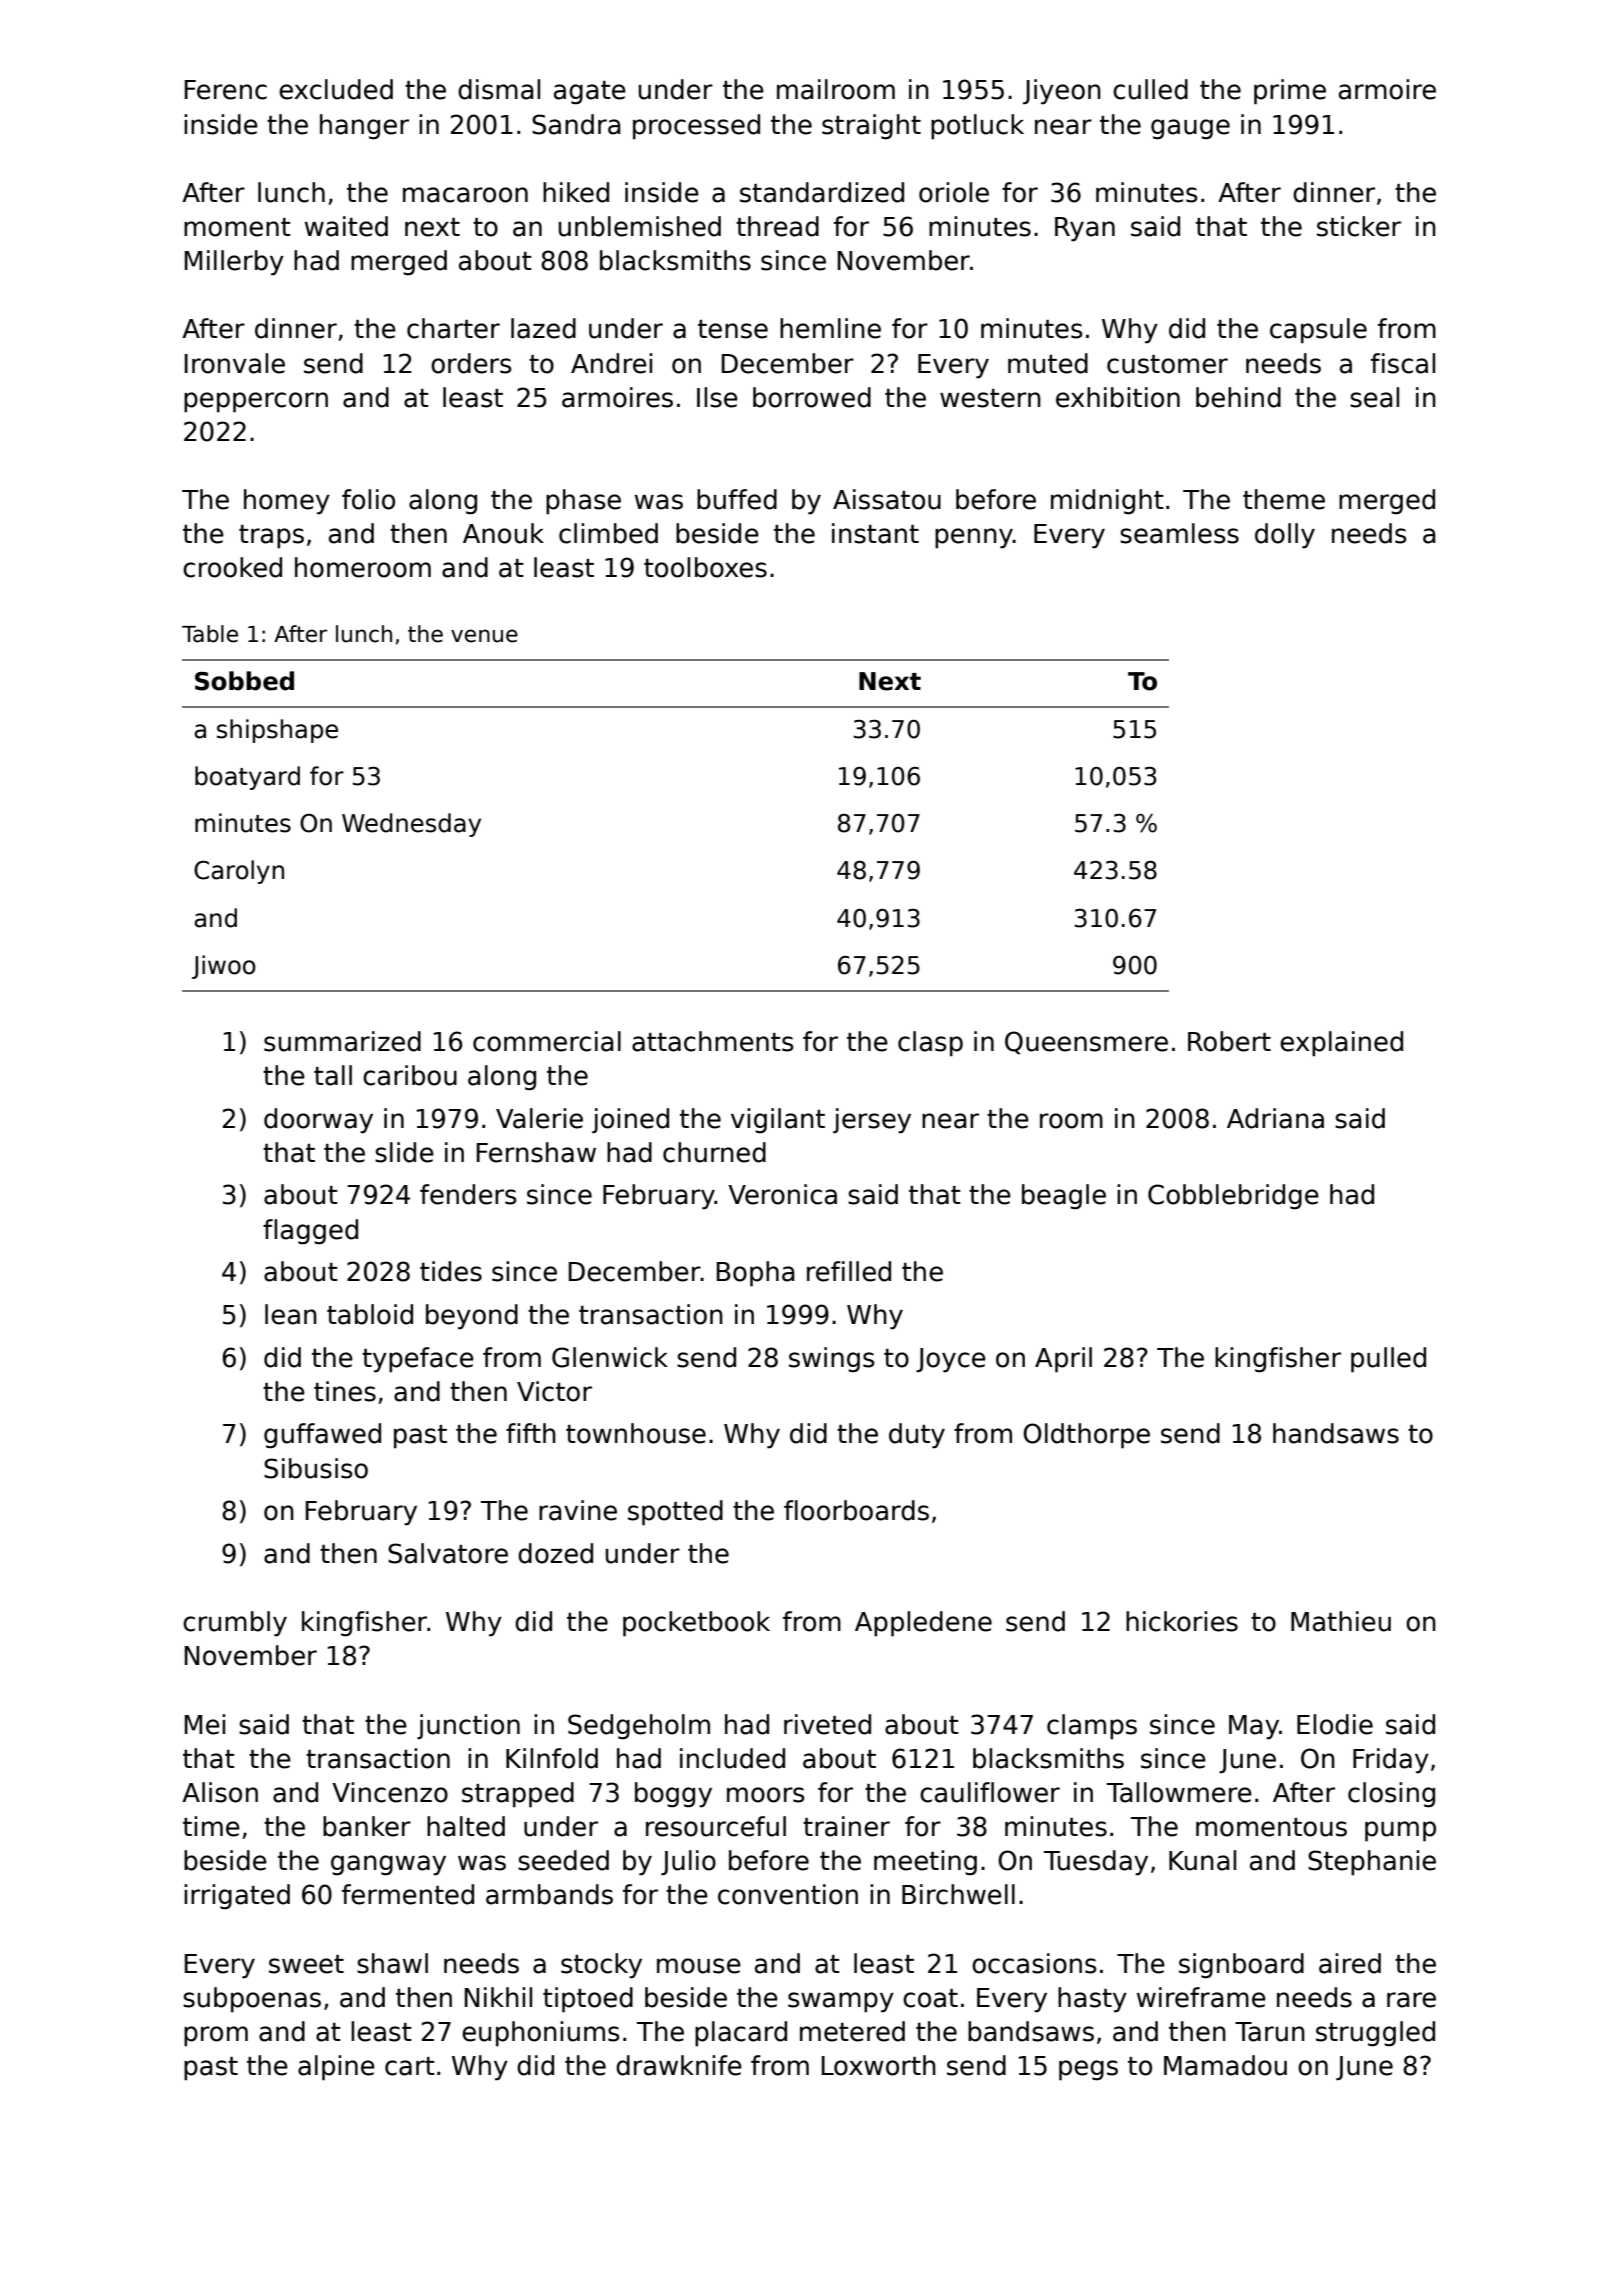 The width and height of the page is (1620, 2292). What do you see at coordinates (1086, 1043) in the page?
I see `Queensmere` at bounding box center [1086, 1043].
